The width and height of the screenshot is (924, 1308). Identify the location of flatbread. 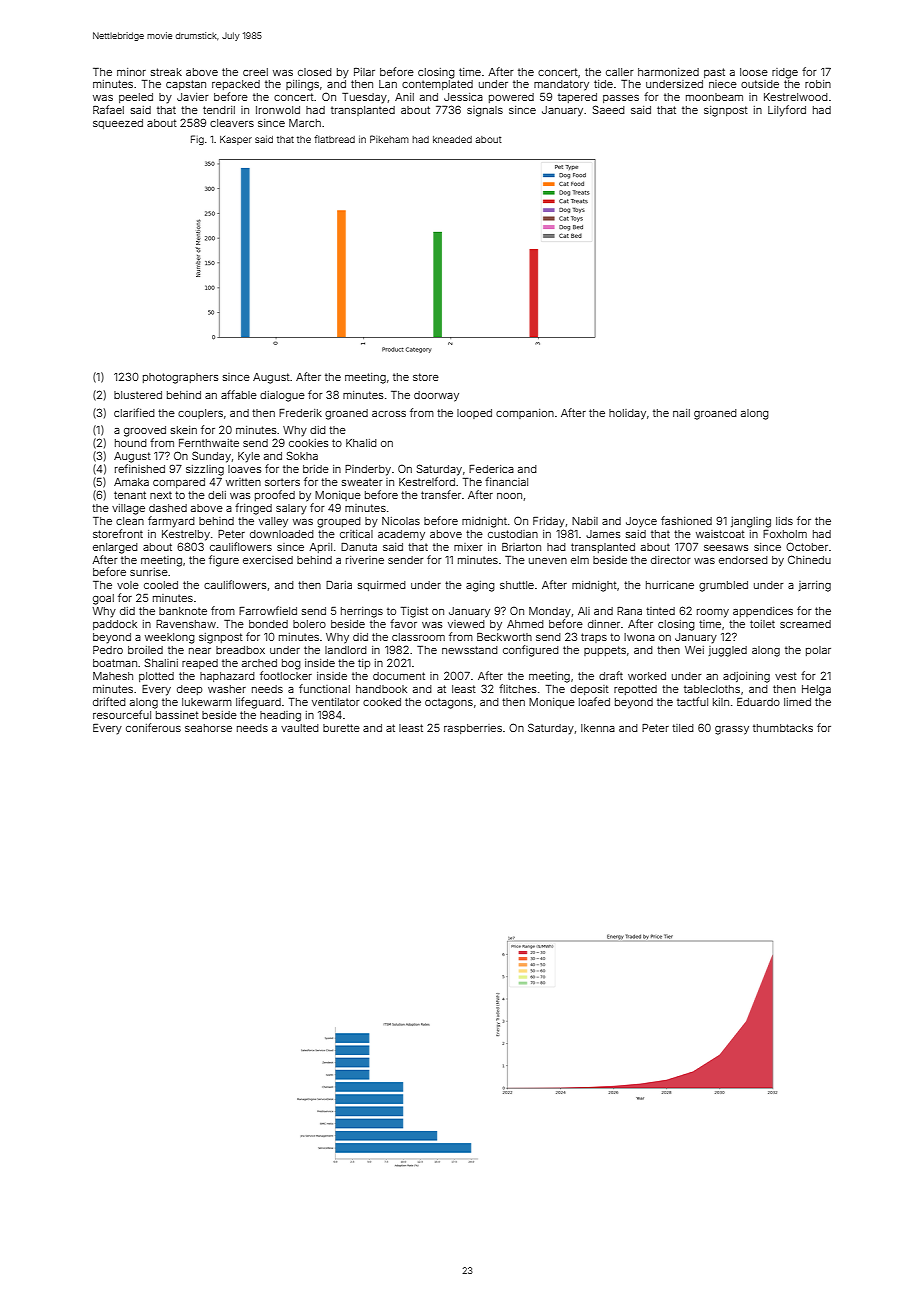
(334, 139).
